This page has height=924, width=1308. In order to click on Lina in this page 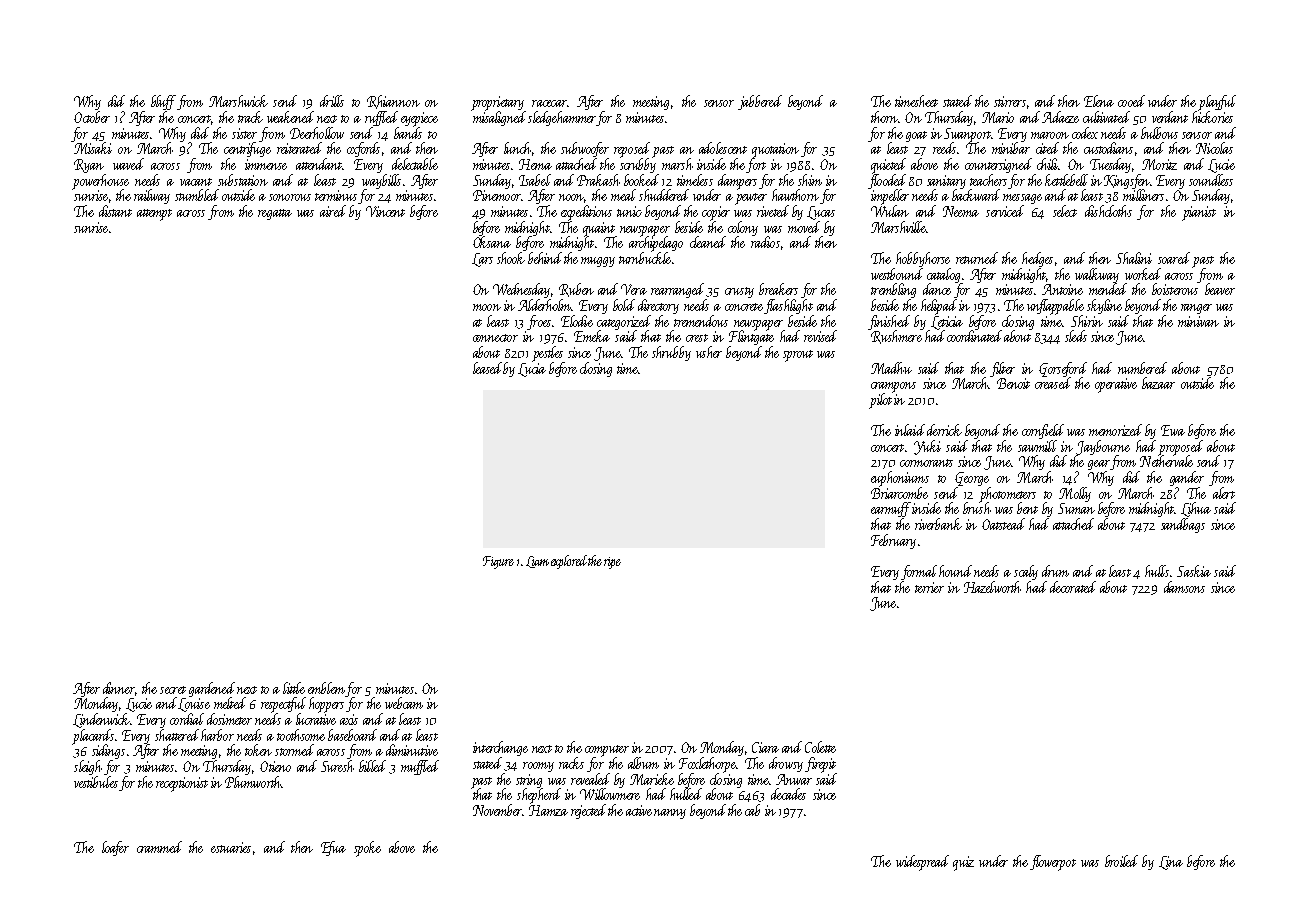, I will do `click(1171, 863)`.
